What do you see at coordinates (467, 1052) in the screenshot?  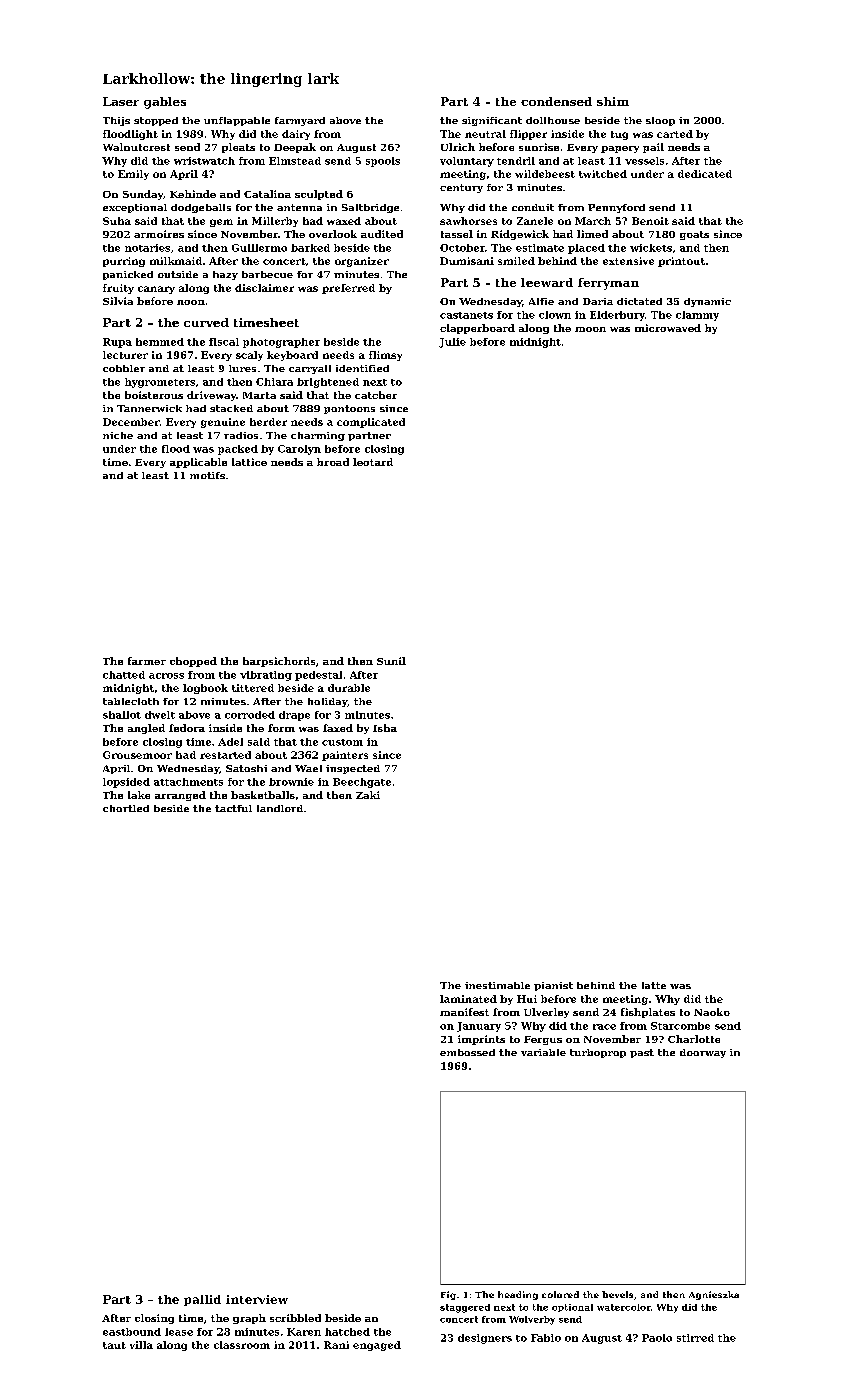 I see `embossed` at bounding box center [467, 1052].
